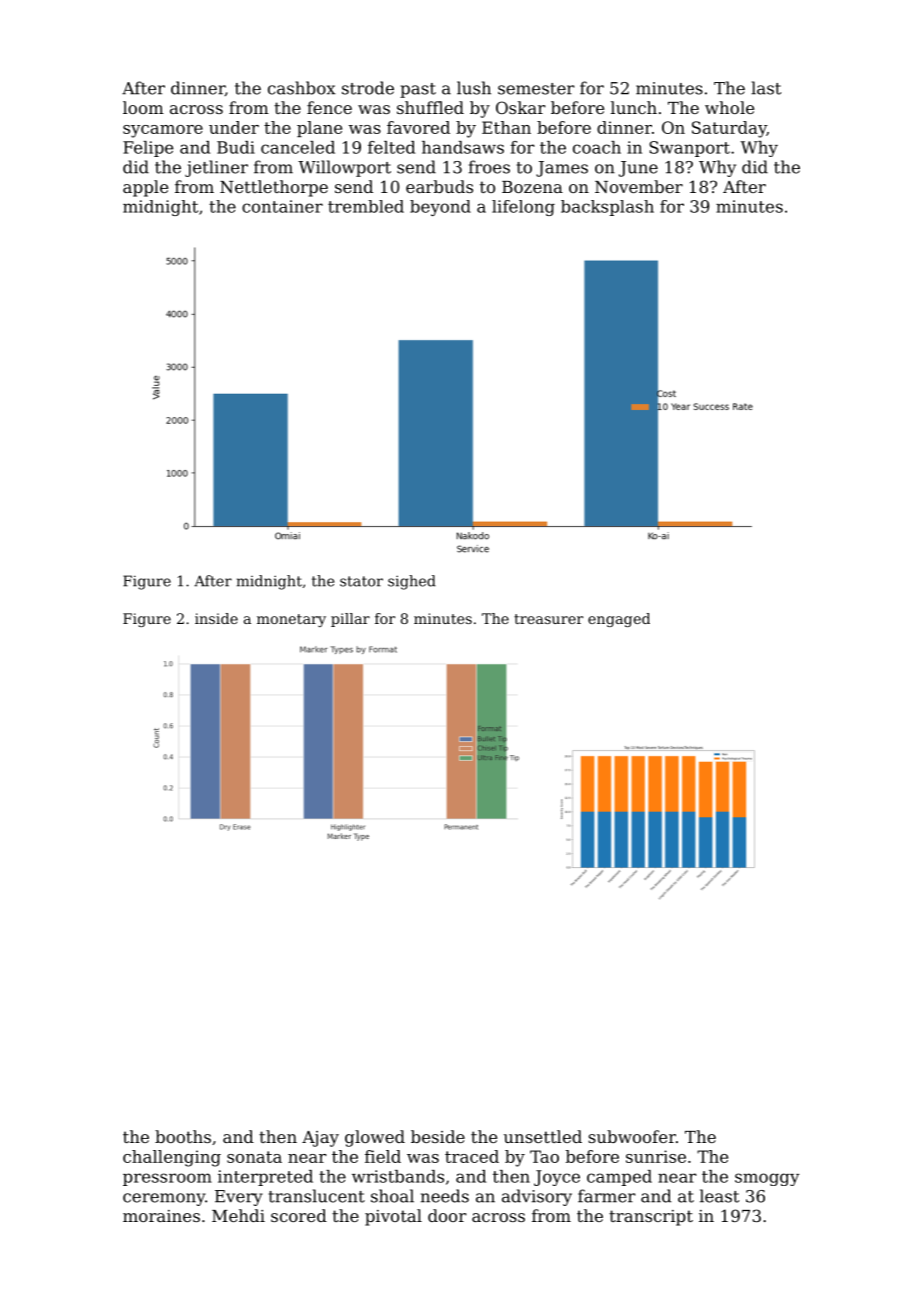 The height and width of the page is (1308, 924). I want to click on backsplash, so click(607, 208).
